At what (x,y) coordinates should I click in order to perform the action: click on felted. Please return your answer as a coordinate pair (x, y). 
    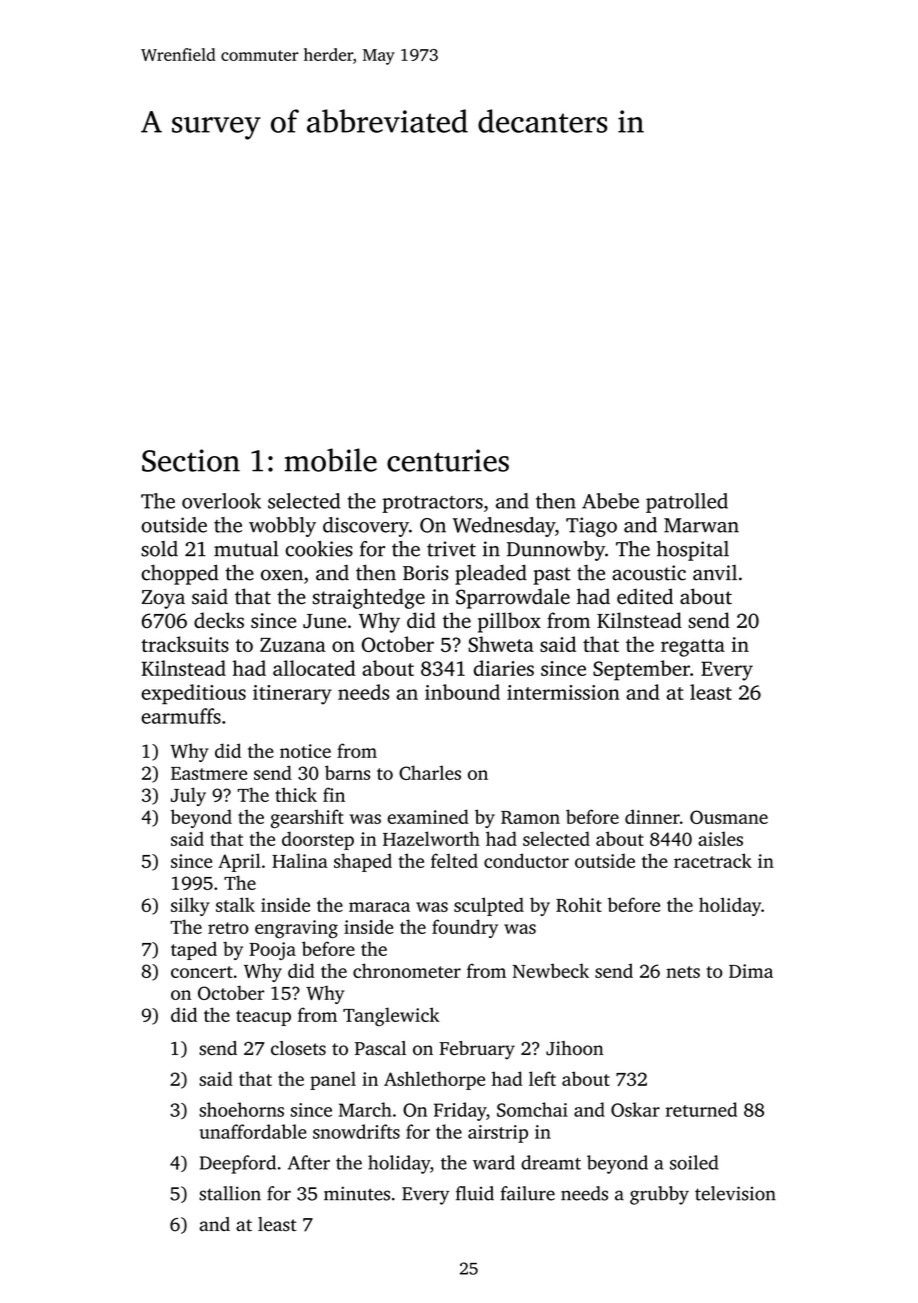
    Looking at the image, I should click on (454, 860).
